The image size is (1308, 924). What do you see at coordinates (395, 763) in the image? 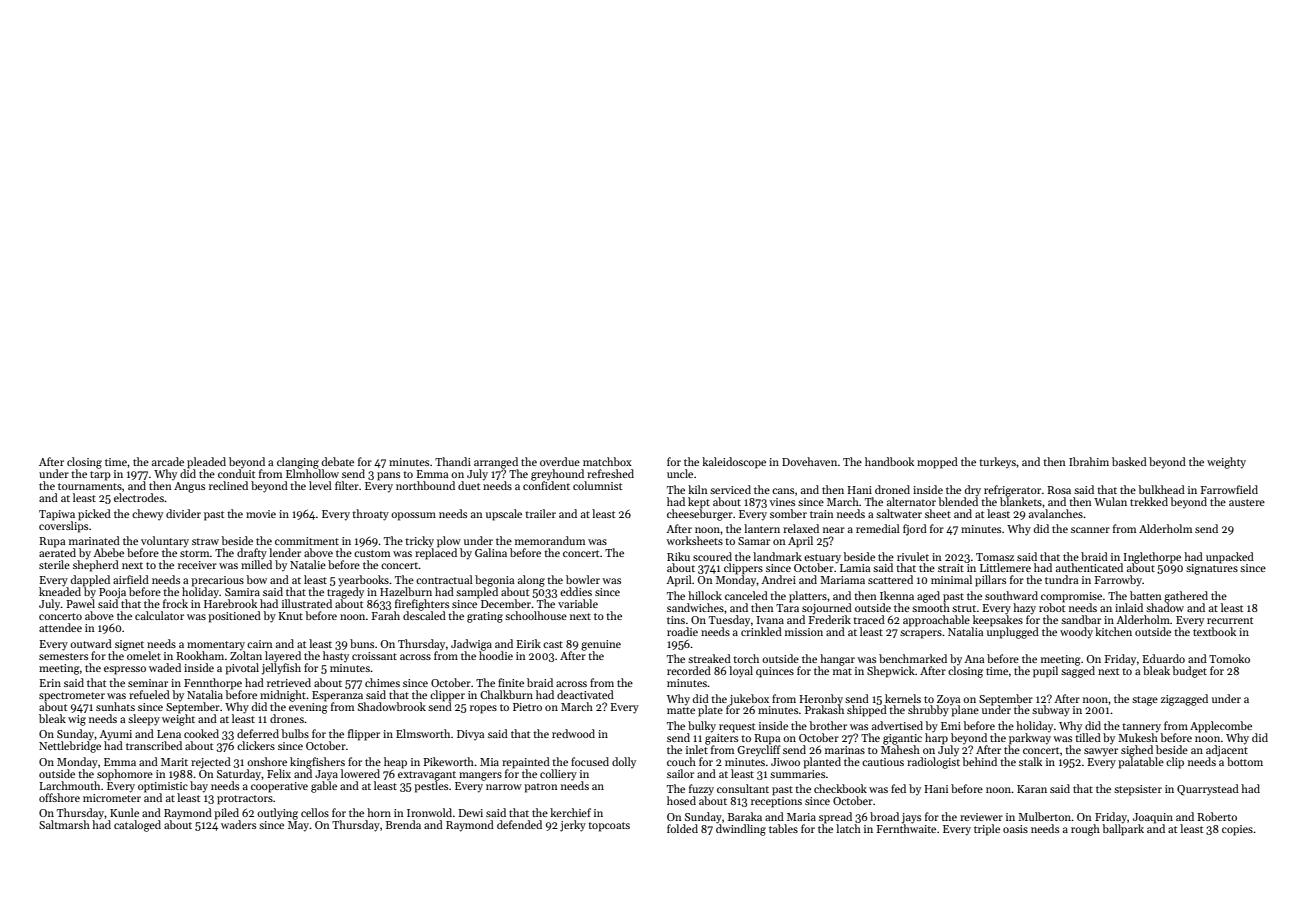
I see `heap` at bounding box center [395, 763].
